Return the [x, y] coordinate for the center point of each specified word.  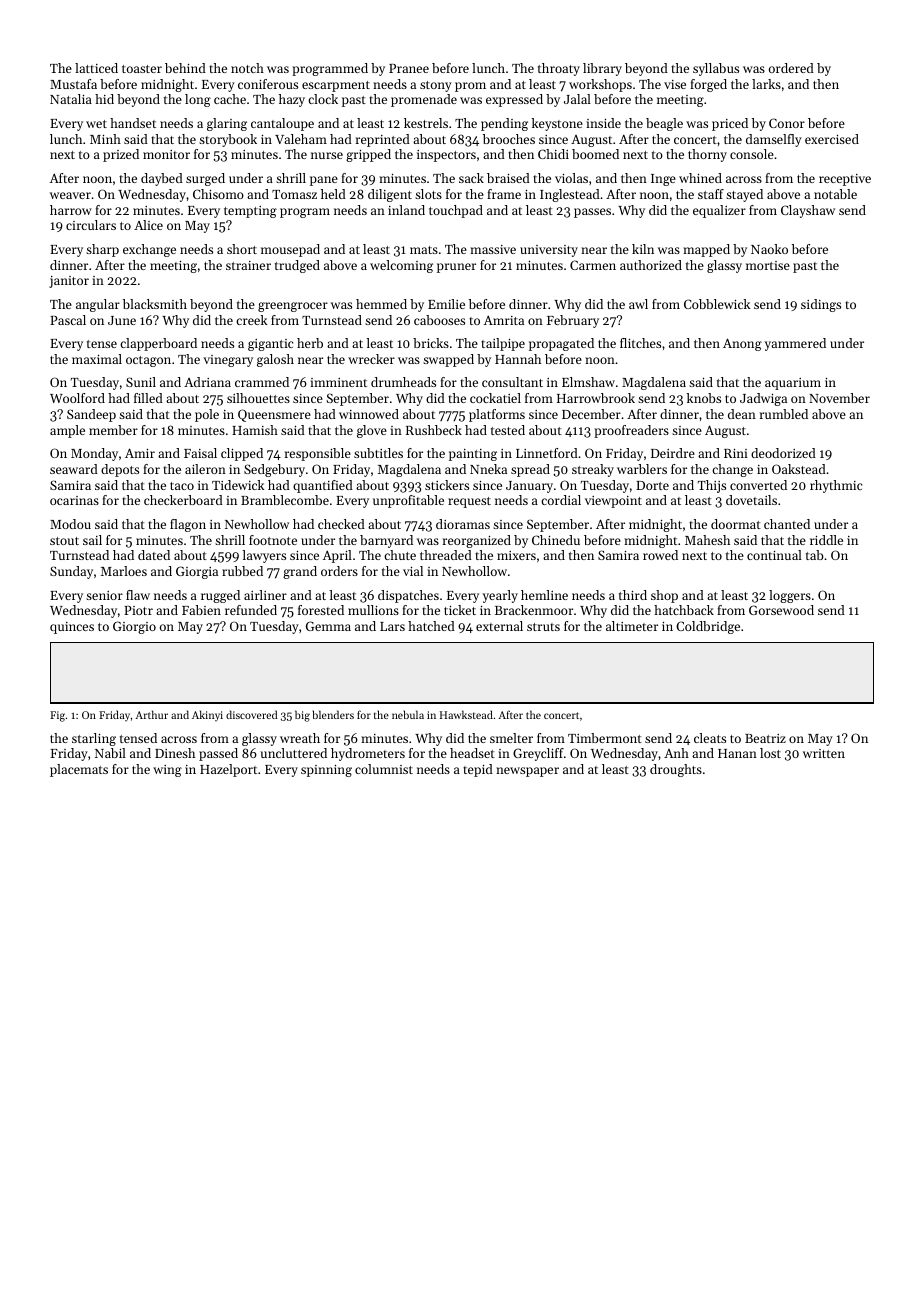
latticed [96, 68]
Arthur [151, 714]
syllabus [716, 69]
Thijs [712, 486]
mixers [516, 555]
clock [323, 99]
